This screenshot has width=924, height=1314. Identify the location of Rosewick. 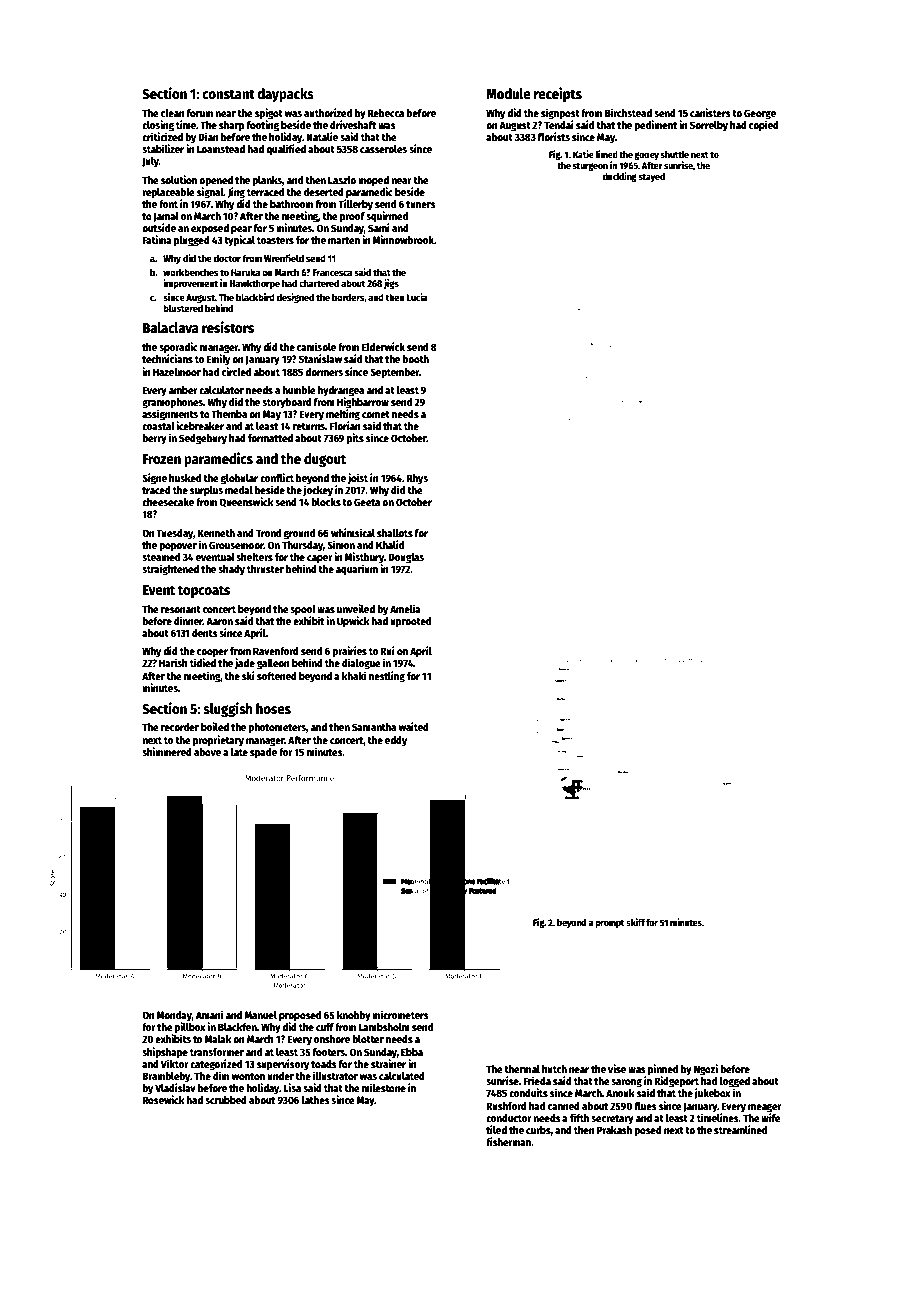
(163, 1099).
